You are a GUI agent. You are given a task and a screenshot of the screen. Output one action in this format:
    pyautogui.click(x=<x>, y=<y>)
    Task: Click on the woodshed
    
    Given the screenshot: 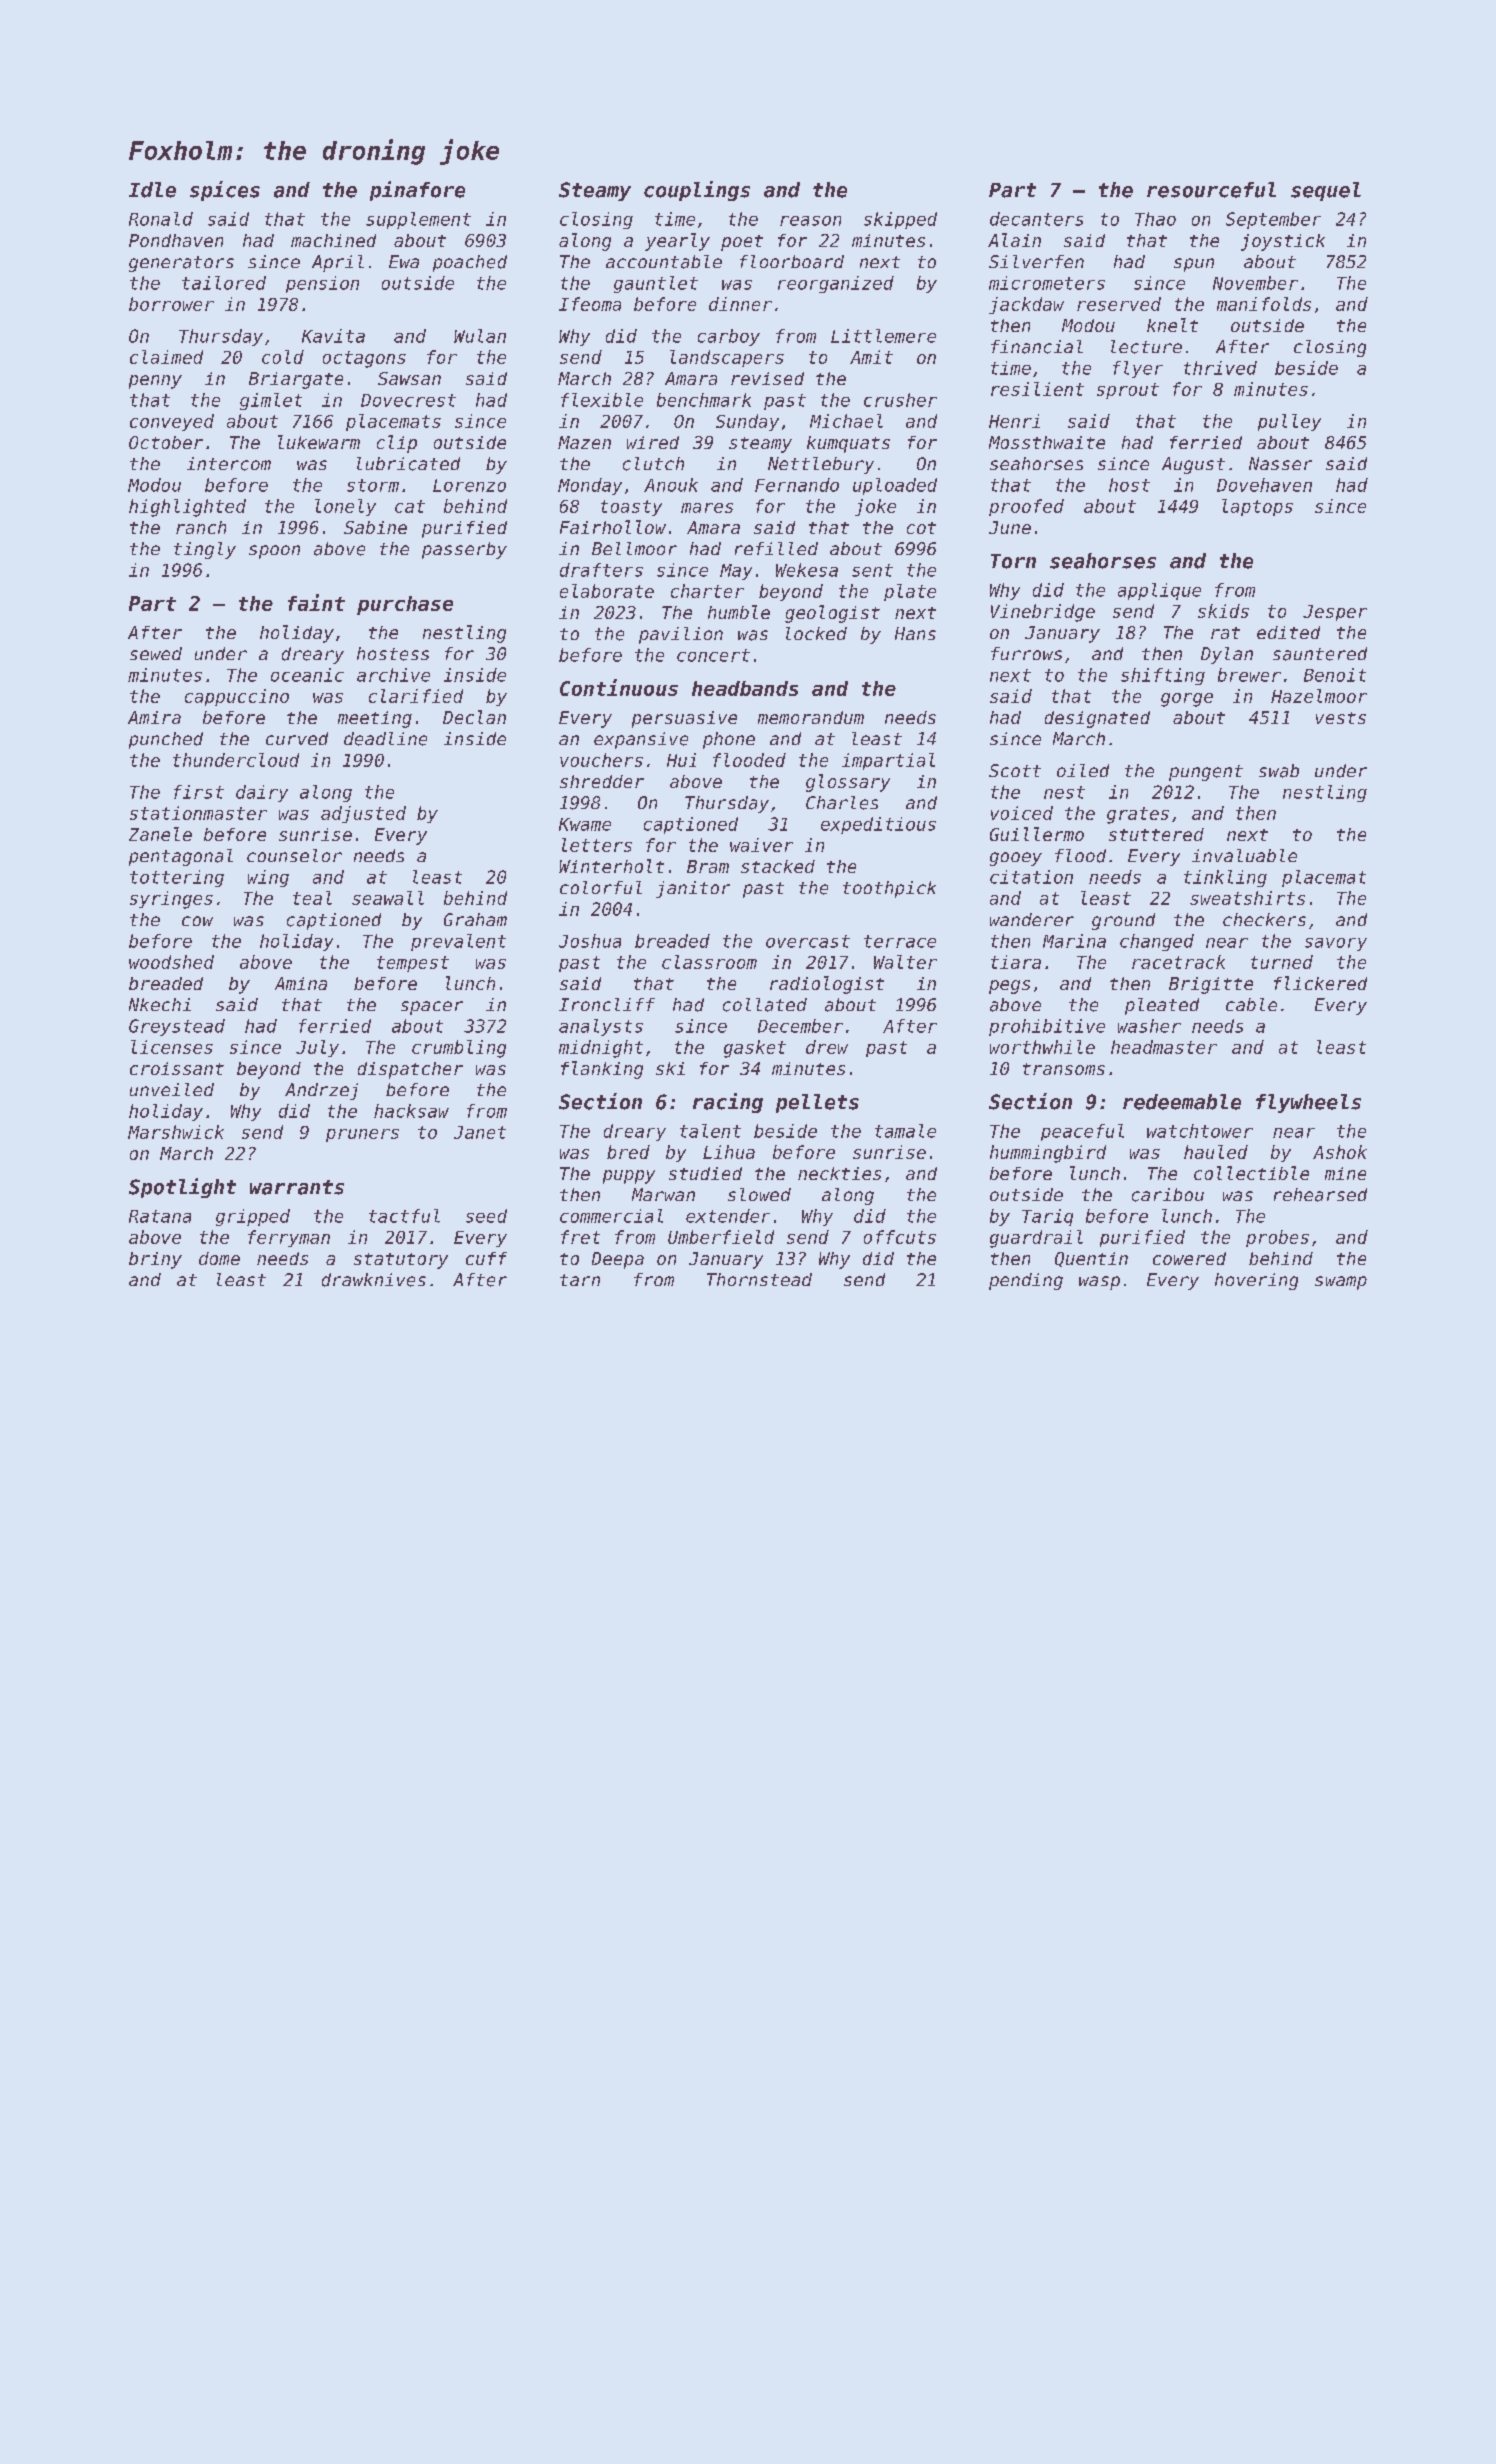 What is the action you would take?
    pyautogui.click(x=171, y=962)
